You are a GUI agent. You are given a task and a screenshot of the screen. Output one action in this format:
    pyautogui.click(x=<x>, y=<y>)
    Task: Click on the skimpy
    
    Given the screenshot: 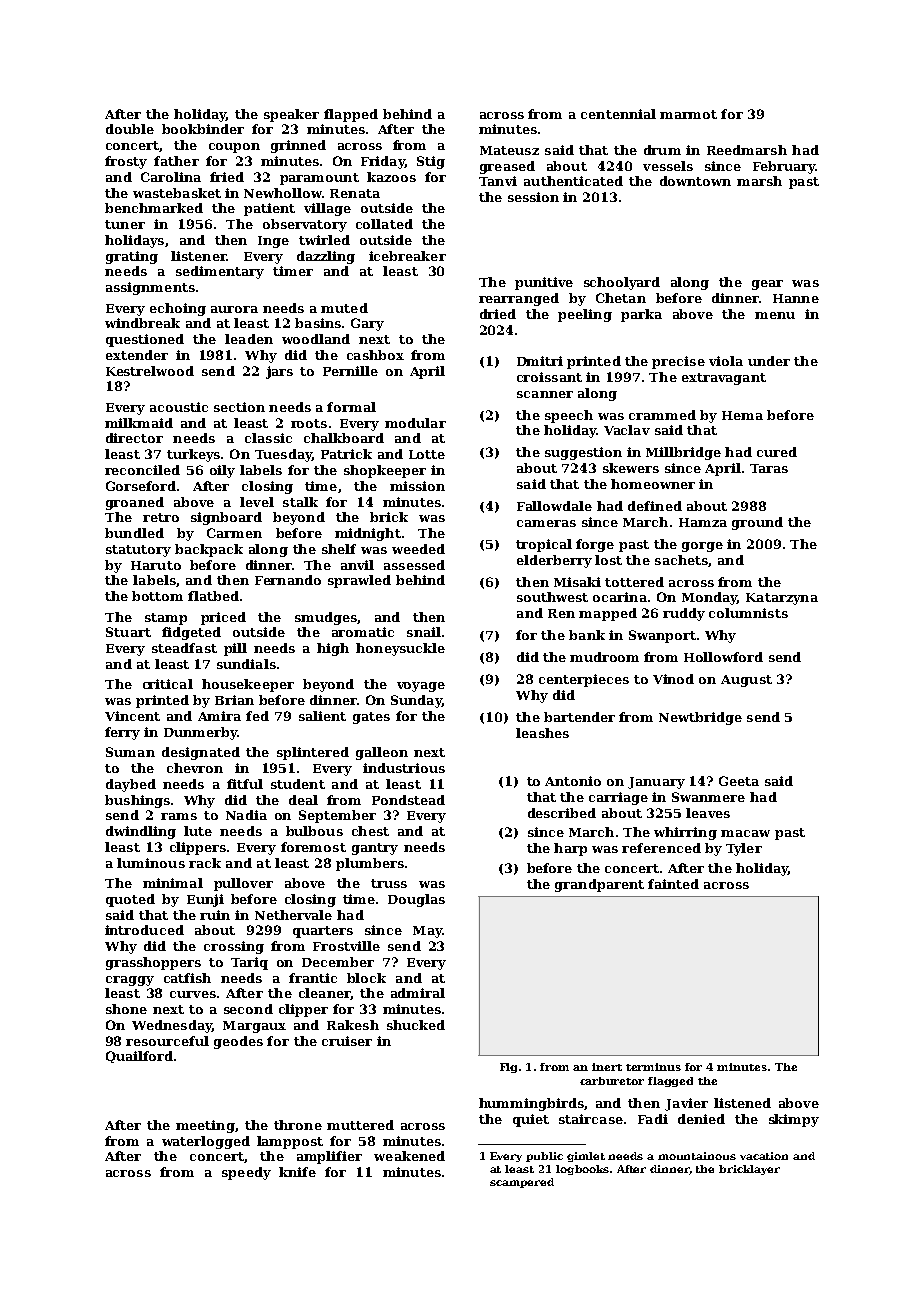 What is the action you would take?
    pyautogui.click(x=794, y=1120)
